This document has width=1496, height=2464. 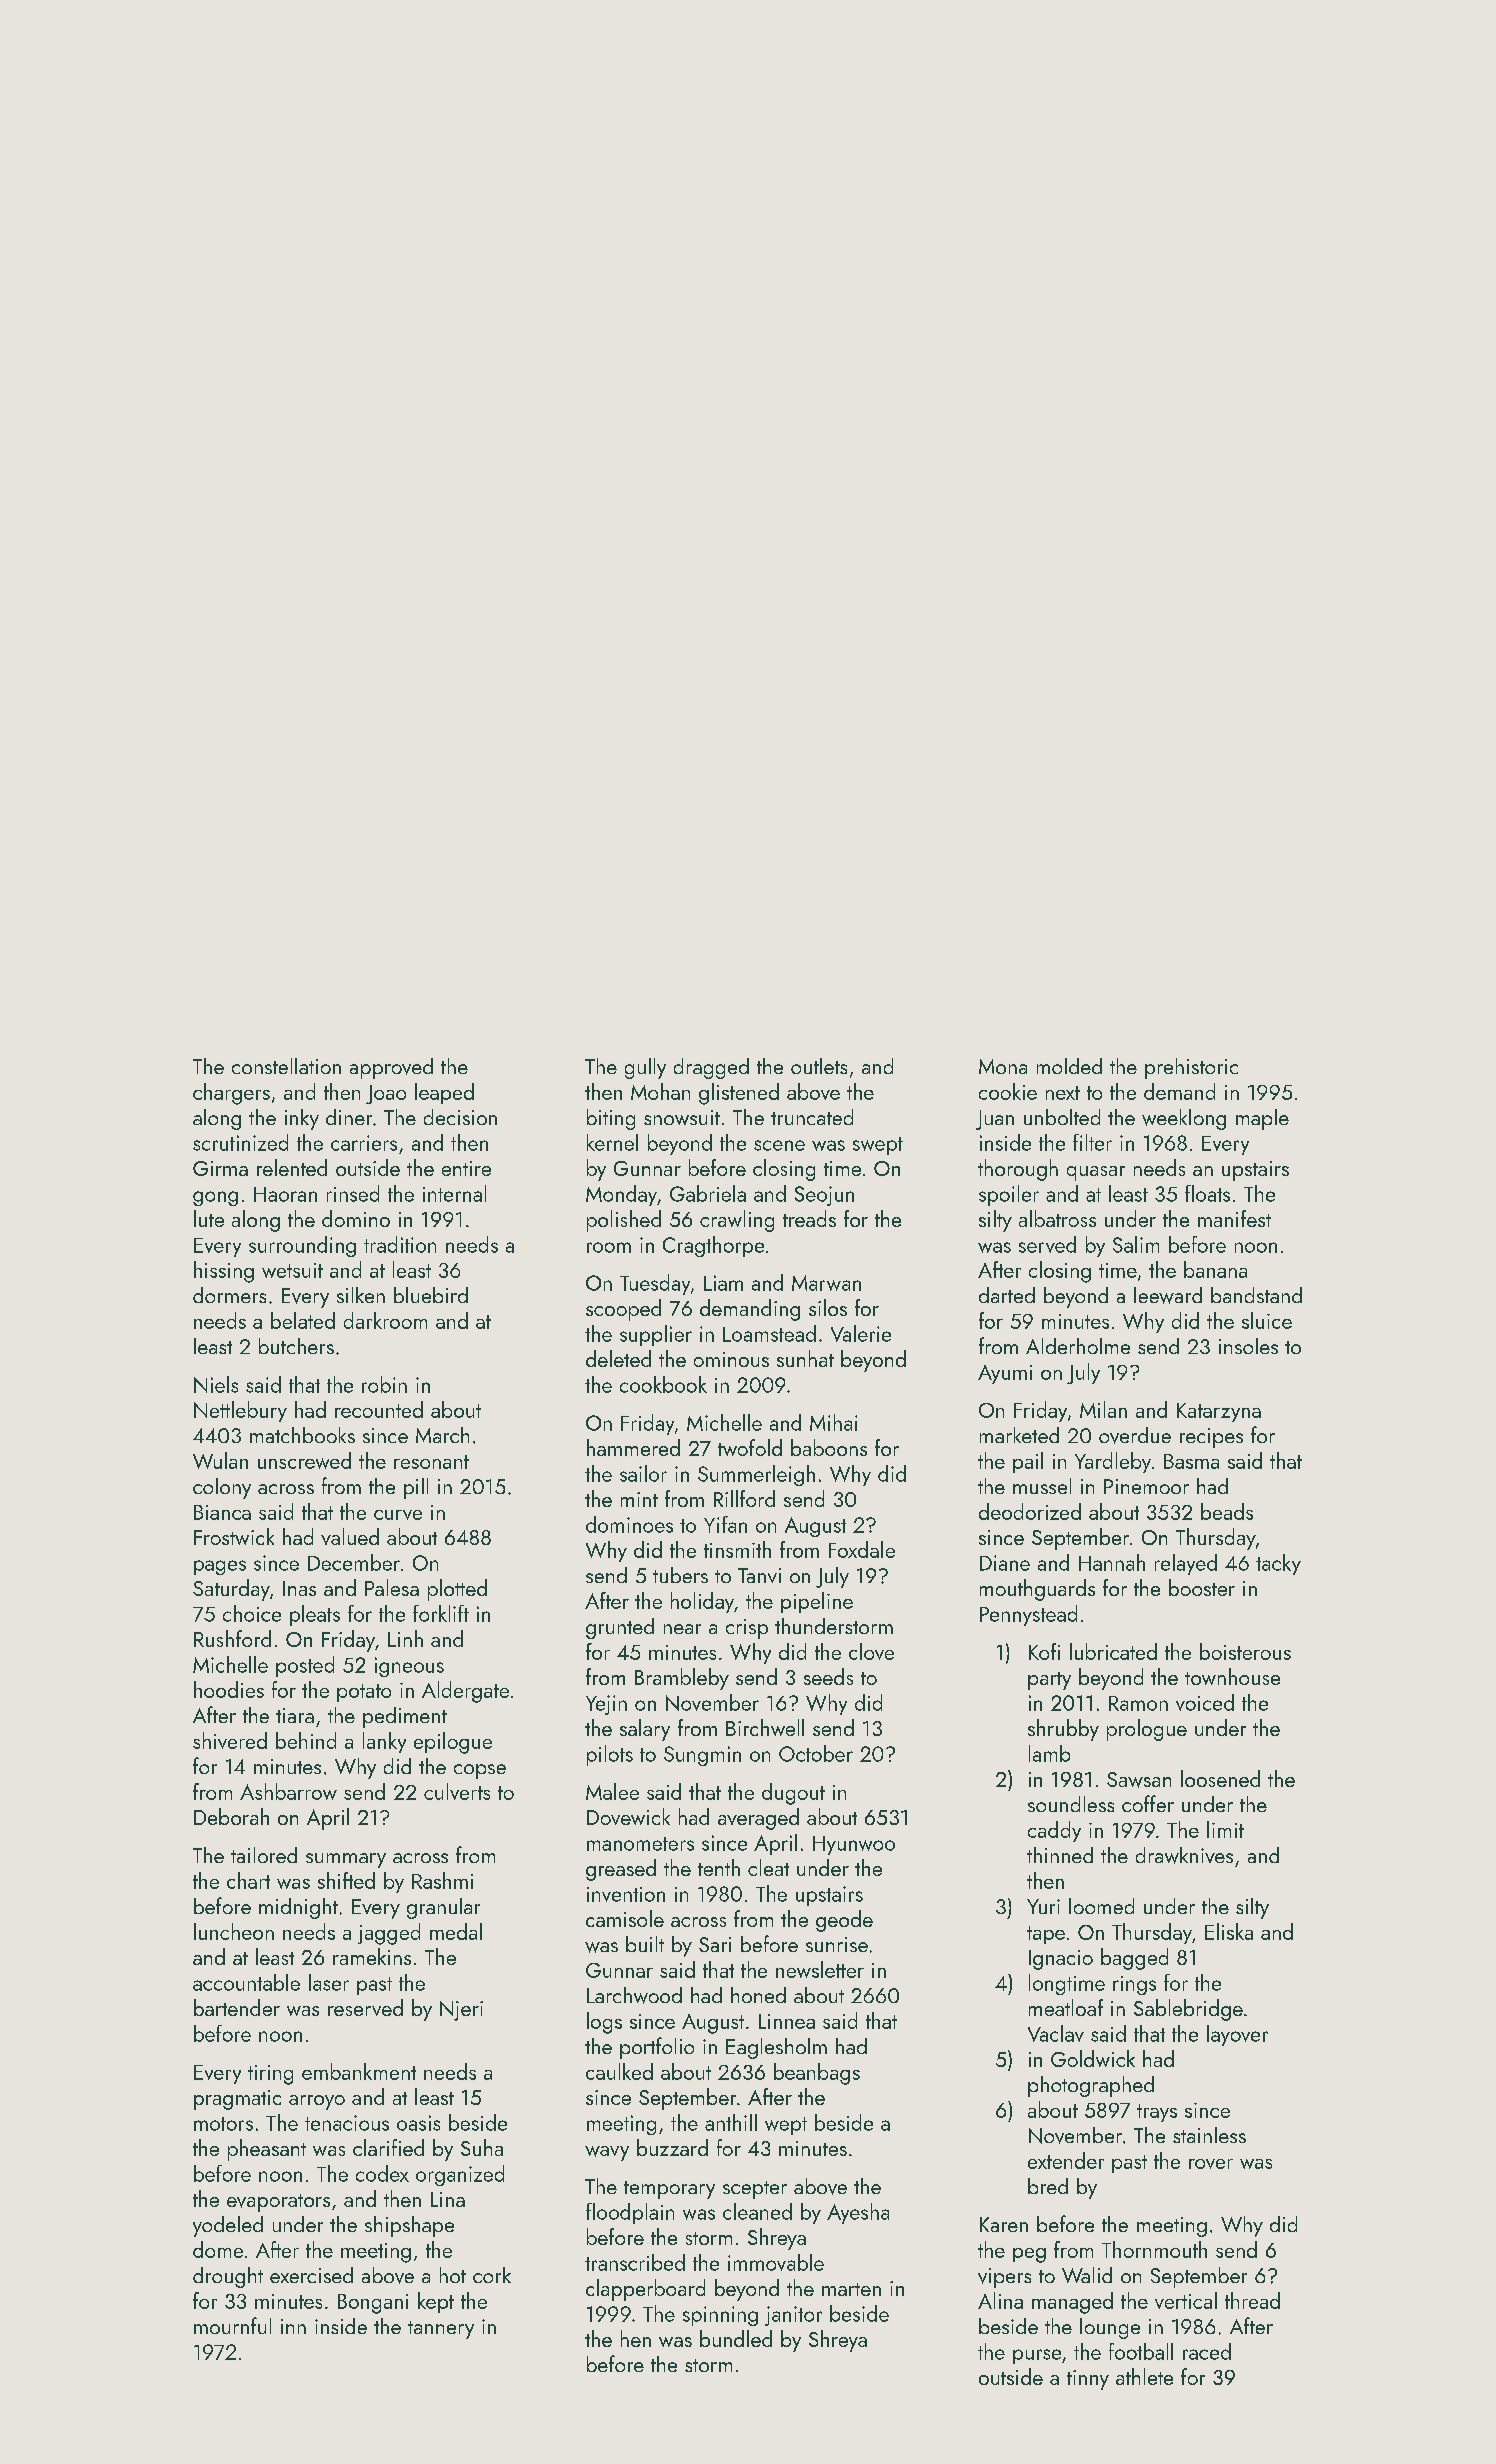 I want to click on beads, so click(x=1227, y=1511).
